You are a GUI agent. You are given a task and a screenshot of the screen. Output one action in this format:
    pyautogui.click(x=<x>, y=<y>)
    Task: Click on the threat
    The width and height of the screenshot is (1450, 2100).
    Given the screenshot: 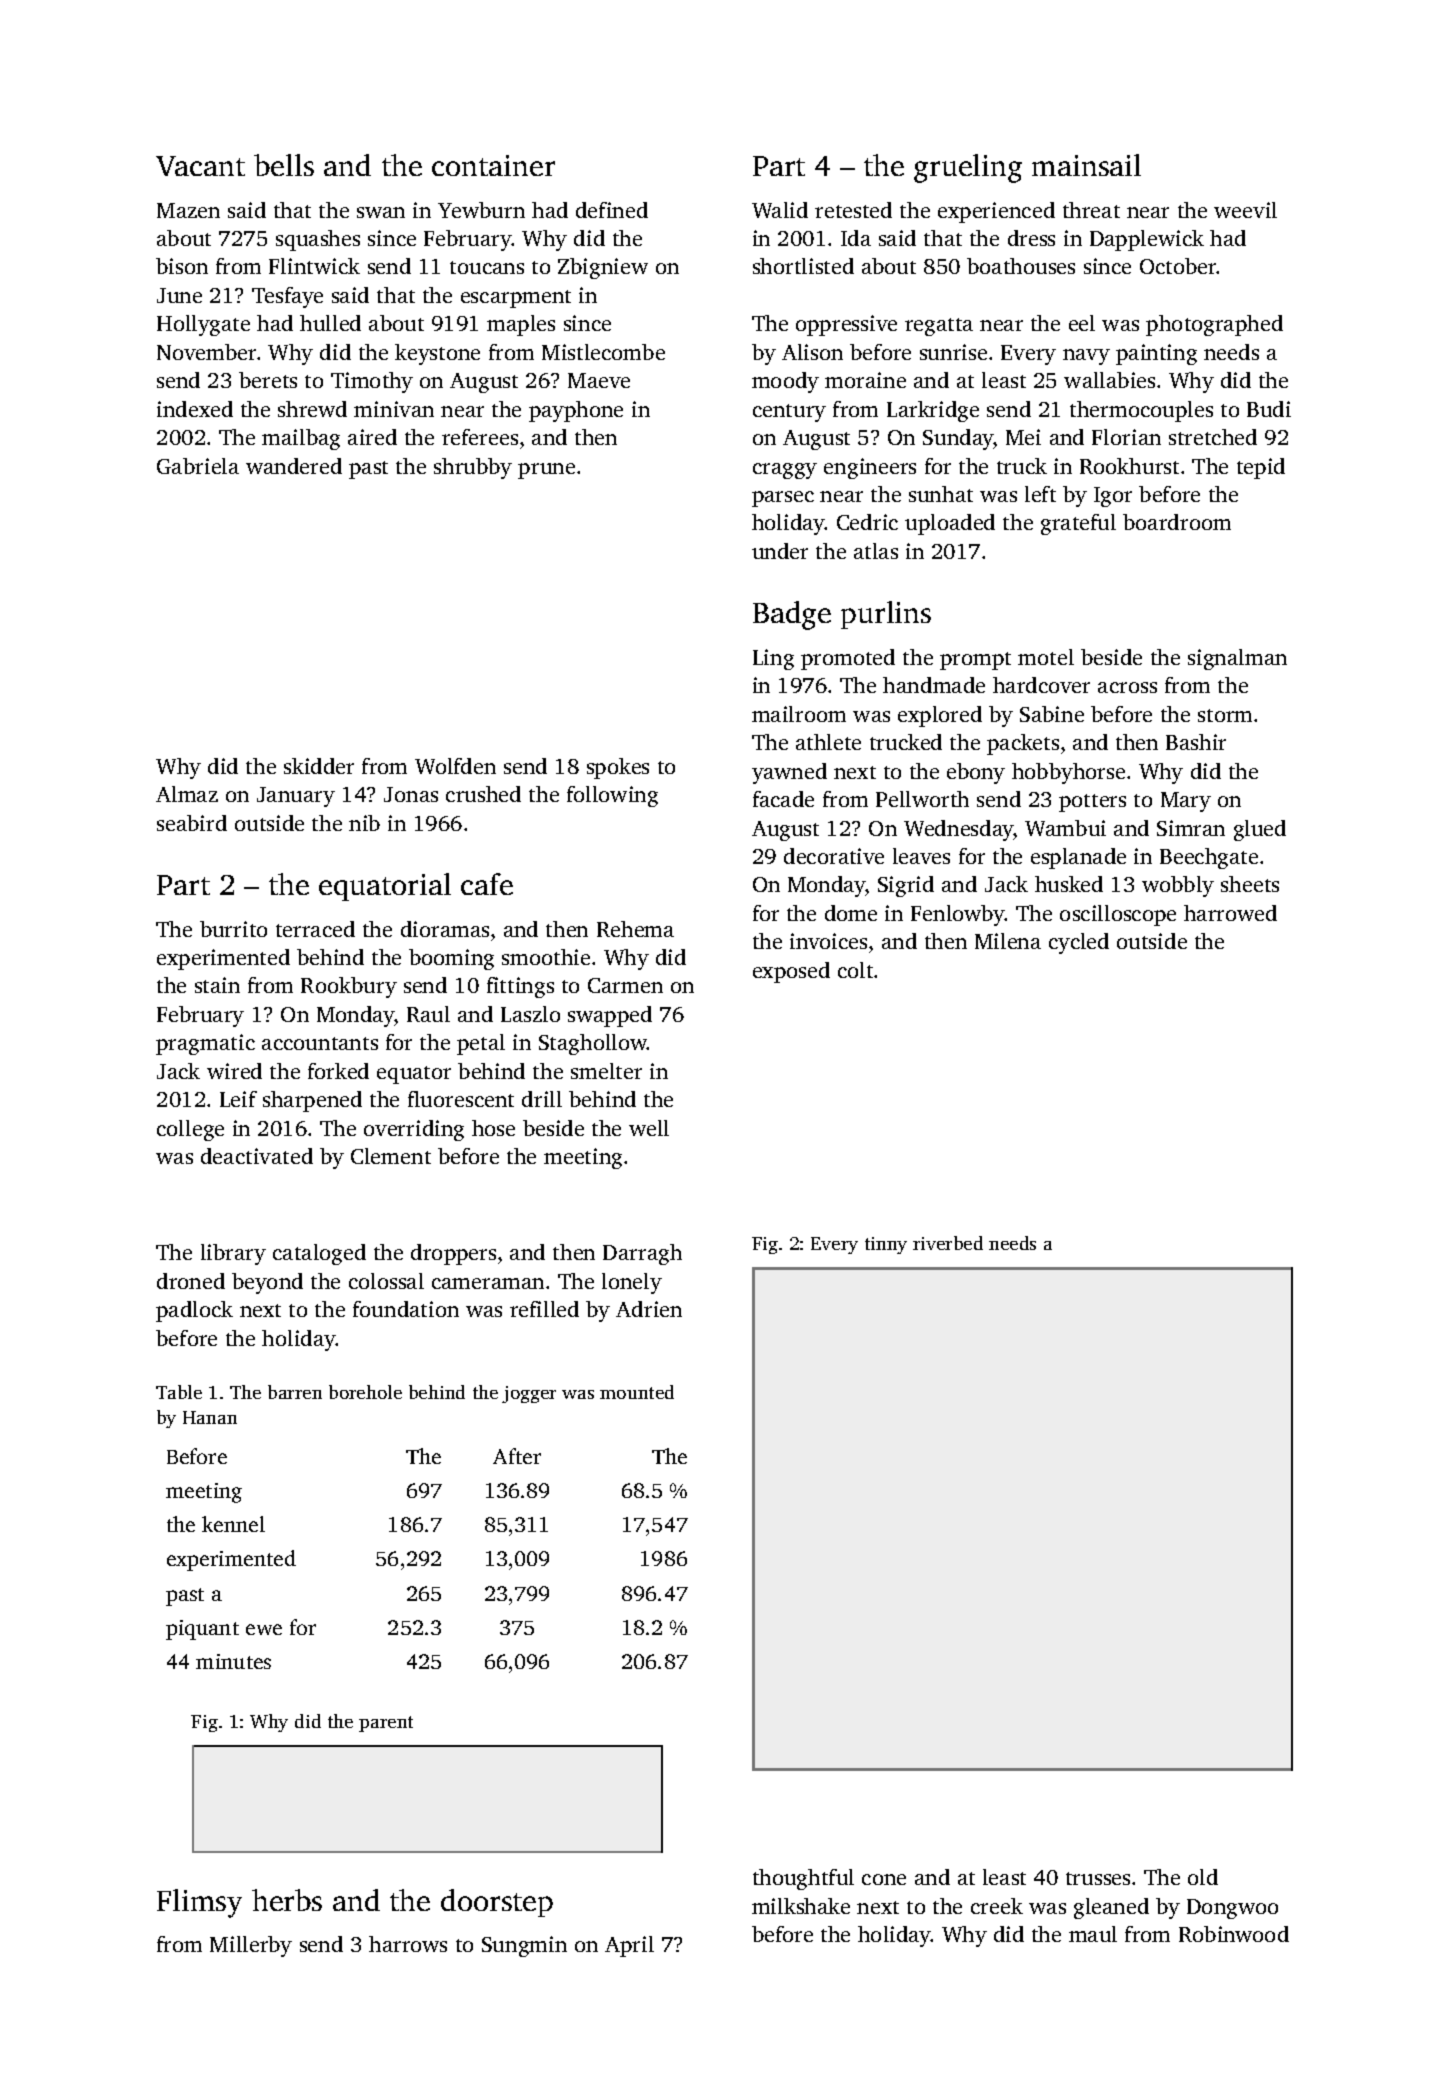 What is the action you would take?
    pyautogui.click(x=1091, y=210)
